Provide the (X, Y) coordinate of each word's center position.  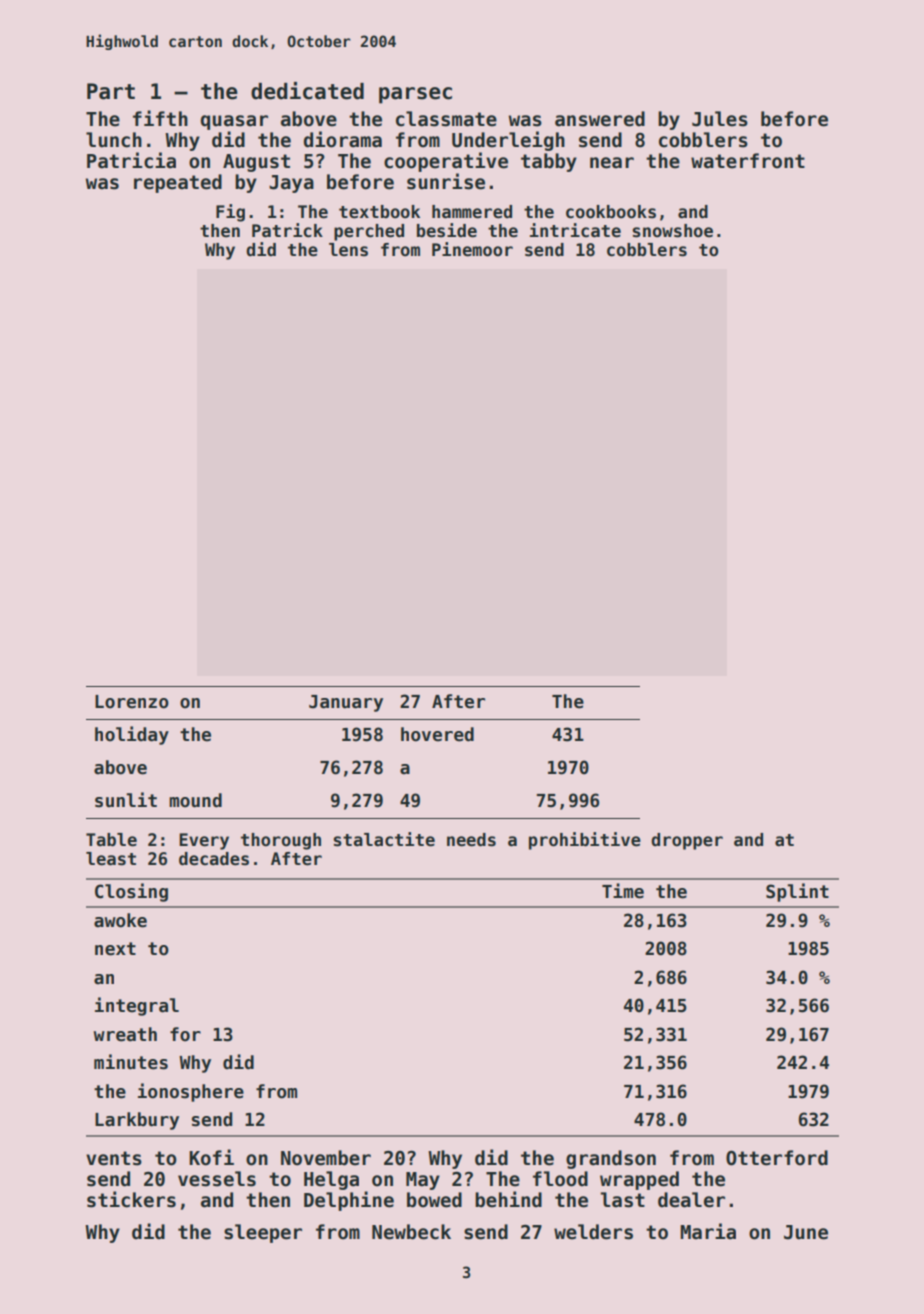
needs (471, 840)
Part (111, 91)
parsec (415, 95)
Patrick (287, 230)
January (346, 703)
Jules (720, 119)
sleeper (263, 1233)
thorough (281, 841)
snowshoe (672, 231)
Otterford (777, 1158)
